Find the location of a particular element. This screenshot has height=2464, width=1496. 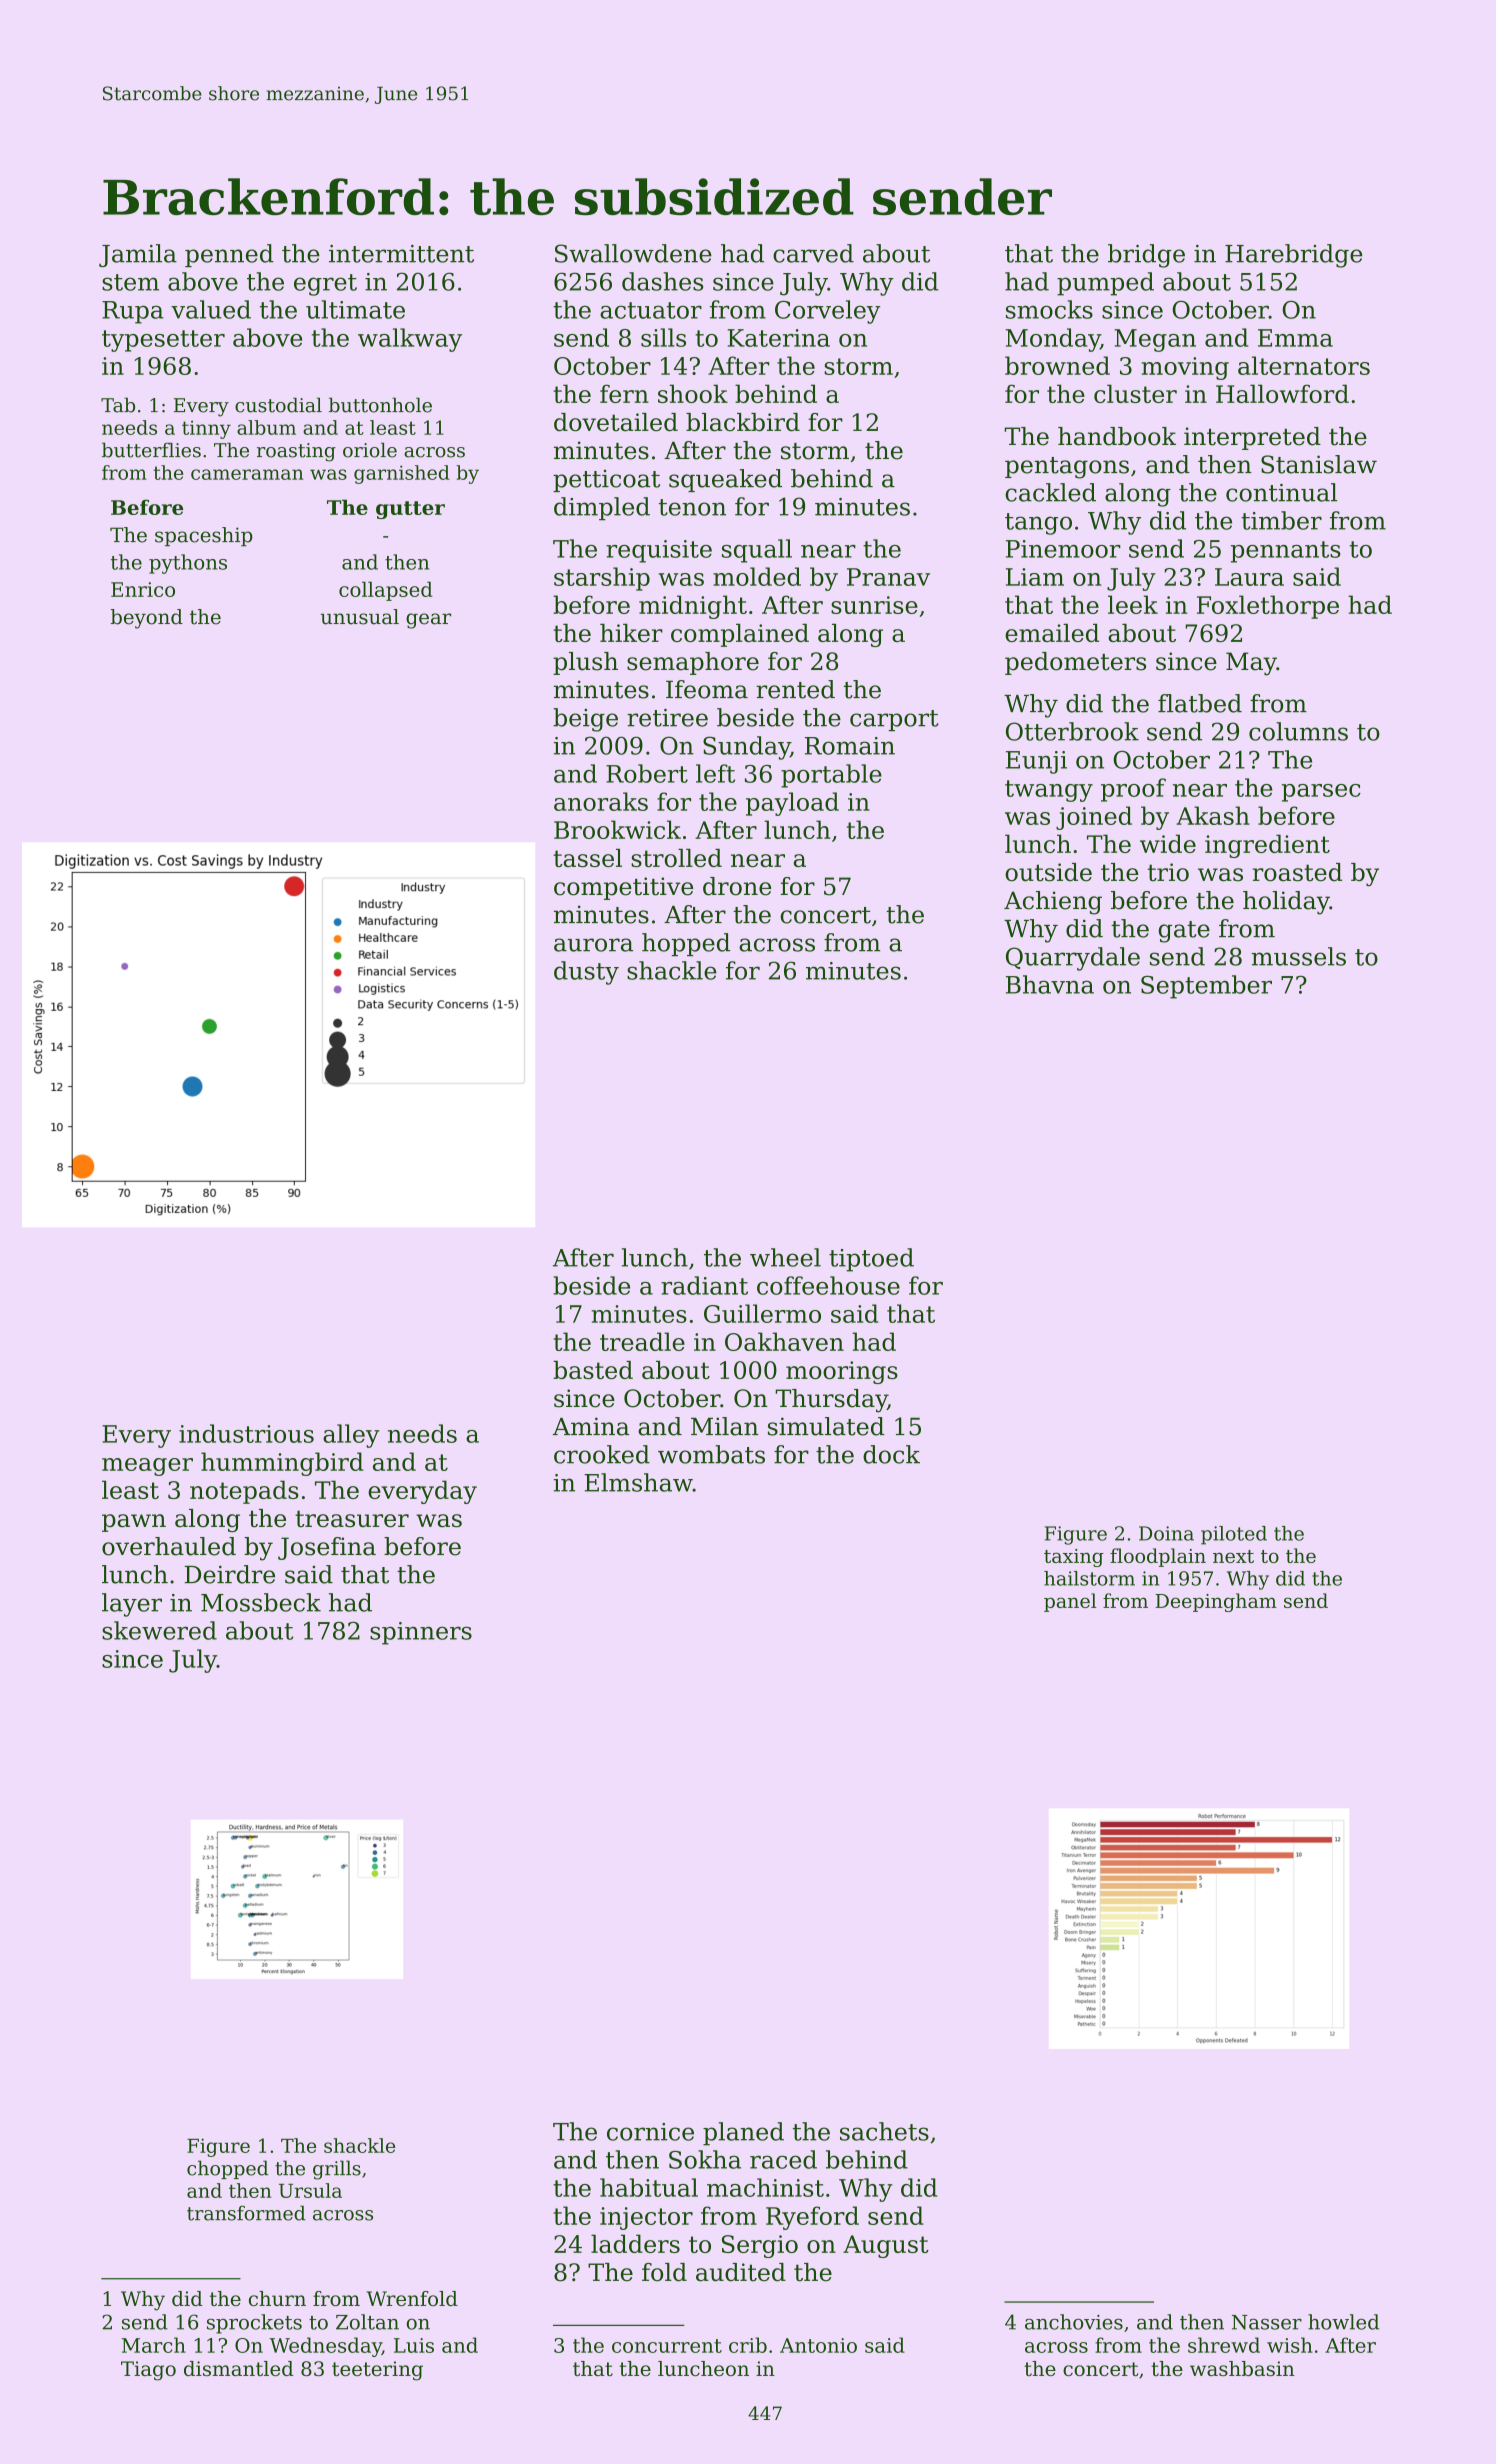

rented is located at coordinates (795, 689).
